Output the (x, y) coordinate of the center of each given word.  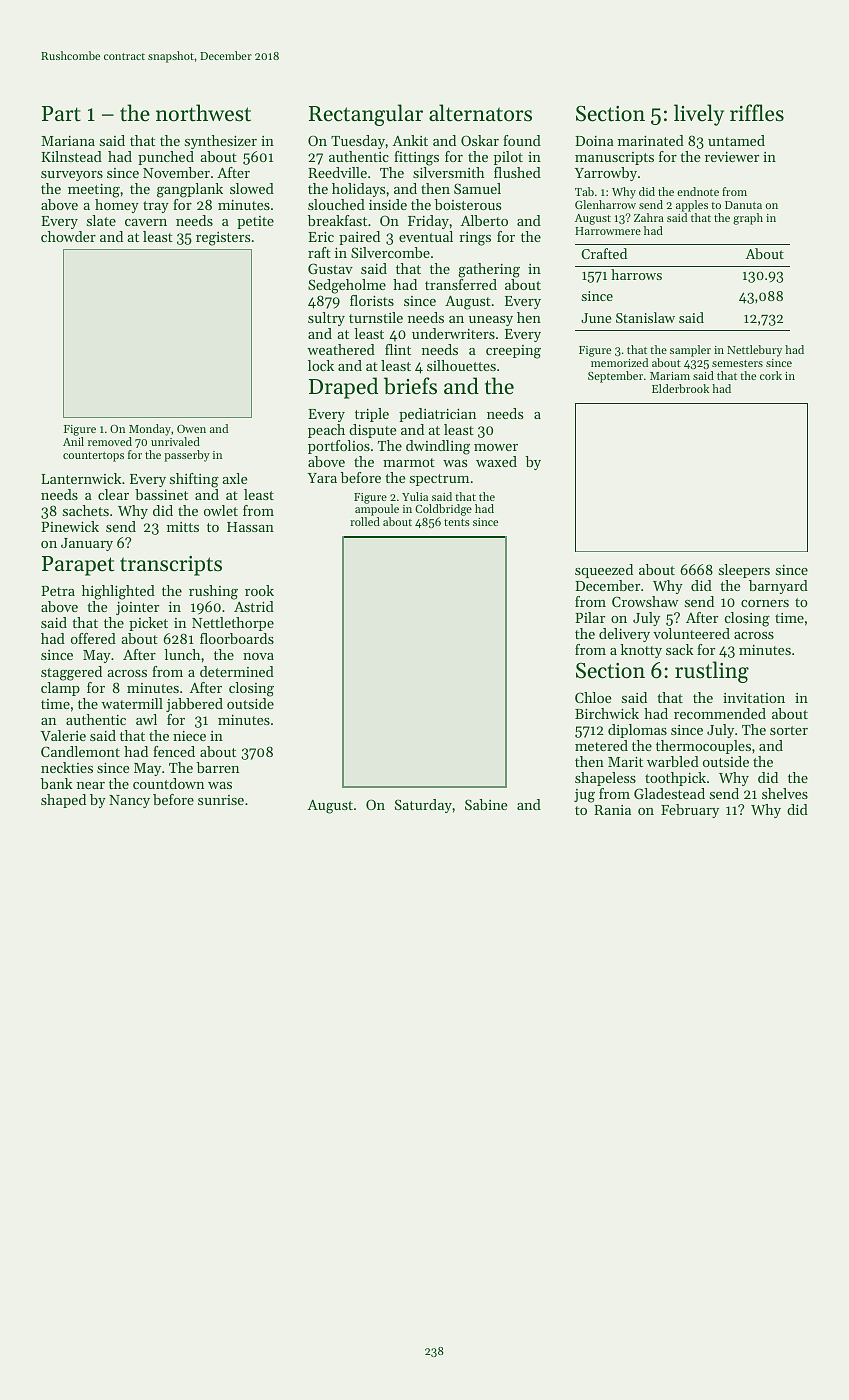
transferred (461, 284)
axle (234, 478)
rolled (365, 521)
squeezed (604, 571)
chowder (68, 236)
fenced (174, 751)
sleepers (744, 571)
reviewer (732, 157)
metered (601, 745)
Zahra (649, 217)
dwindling (438, 447)
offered (93, 638)
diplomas (637, 731)
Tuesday (358, 142)
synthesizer (221, 142)
